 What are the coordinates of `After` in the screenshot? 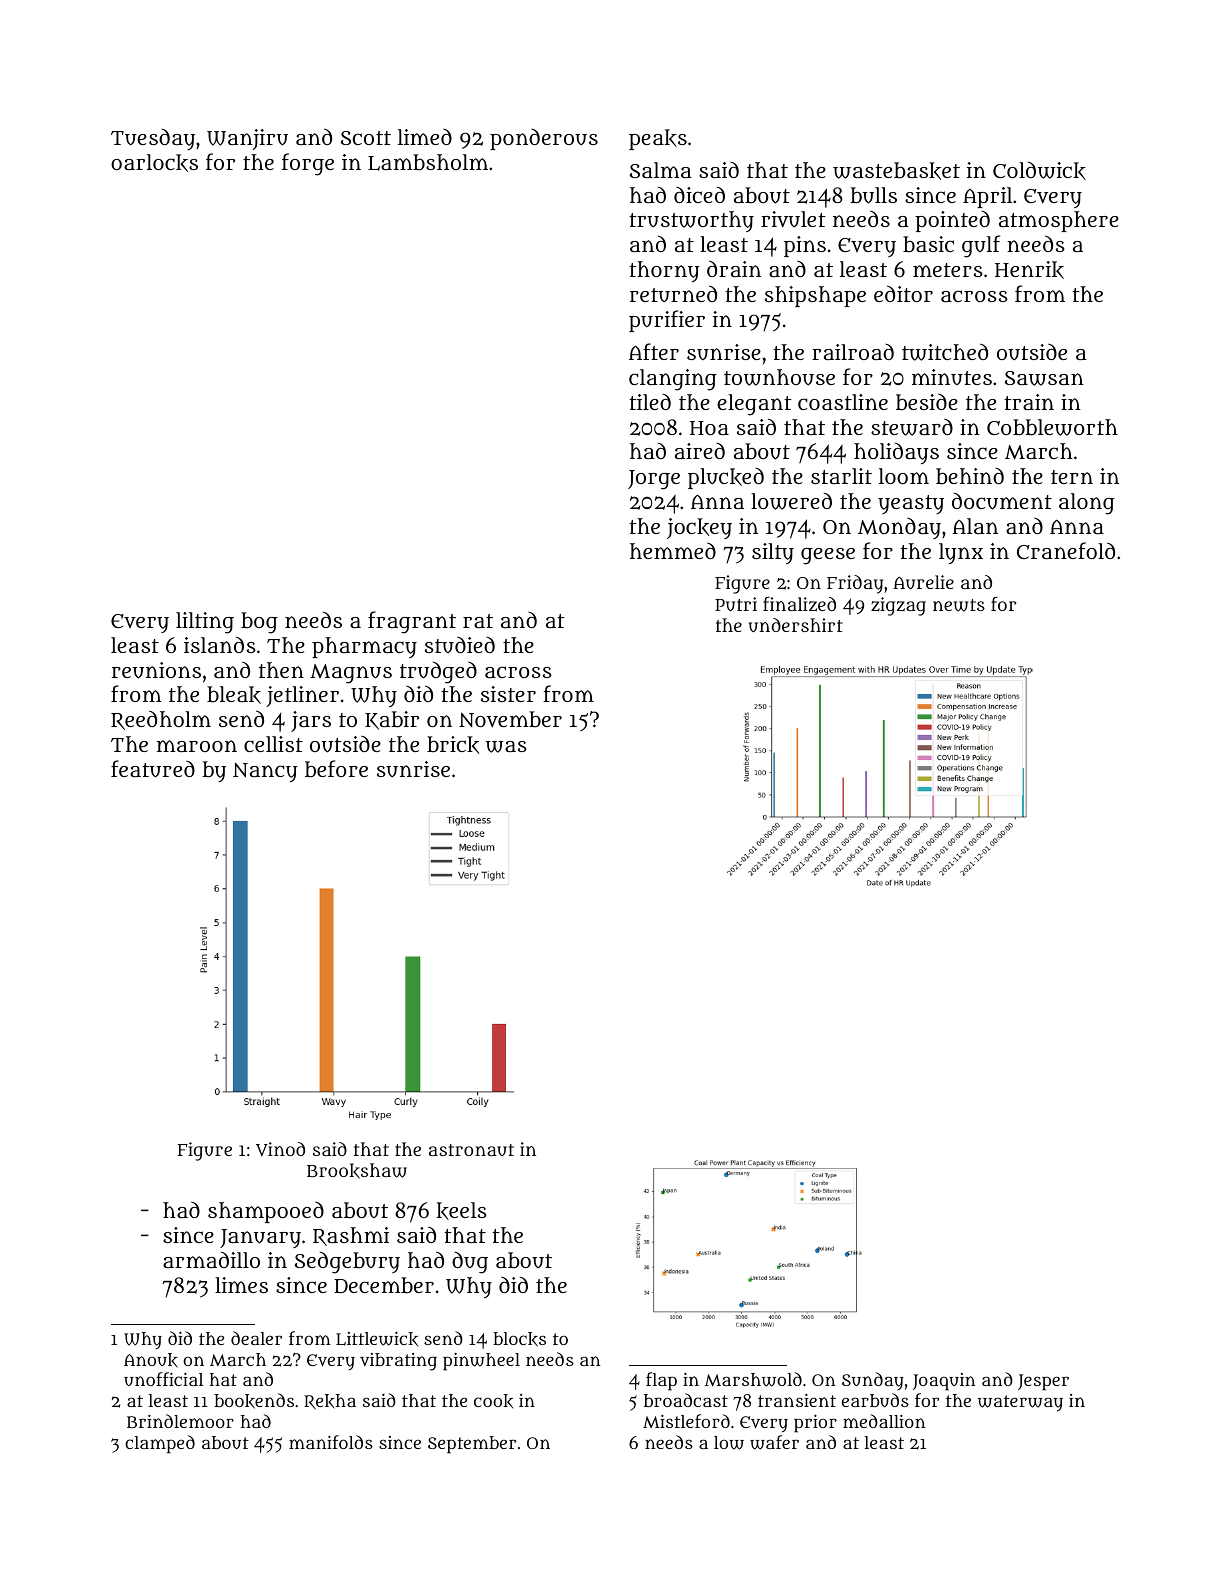 It's located at (654, 351).
